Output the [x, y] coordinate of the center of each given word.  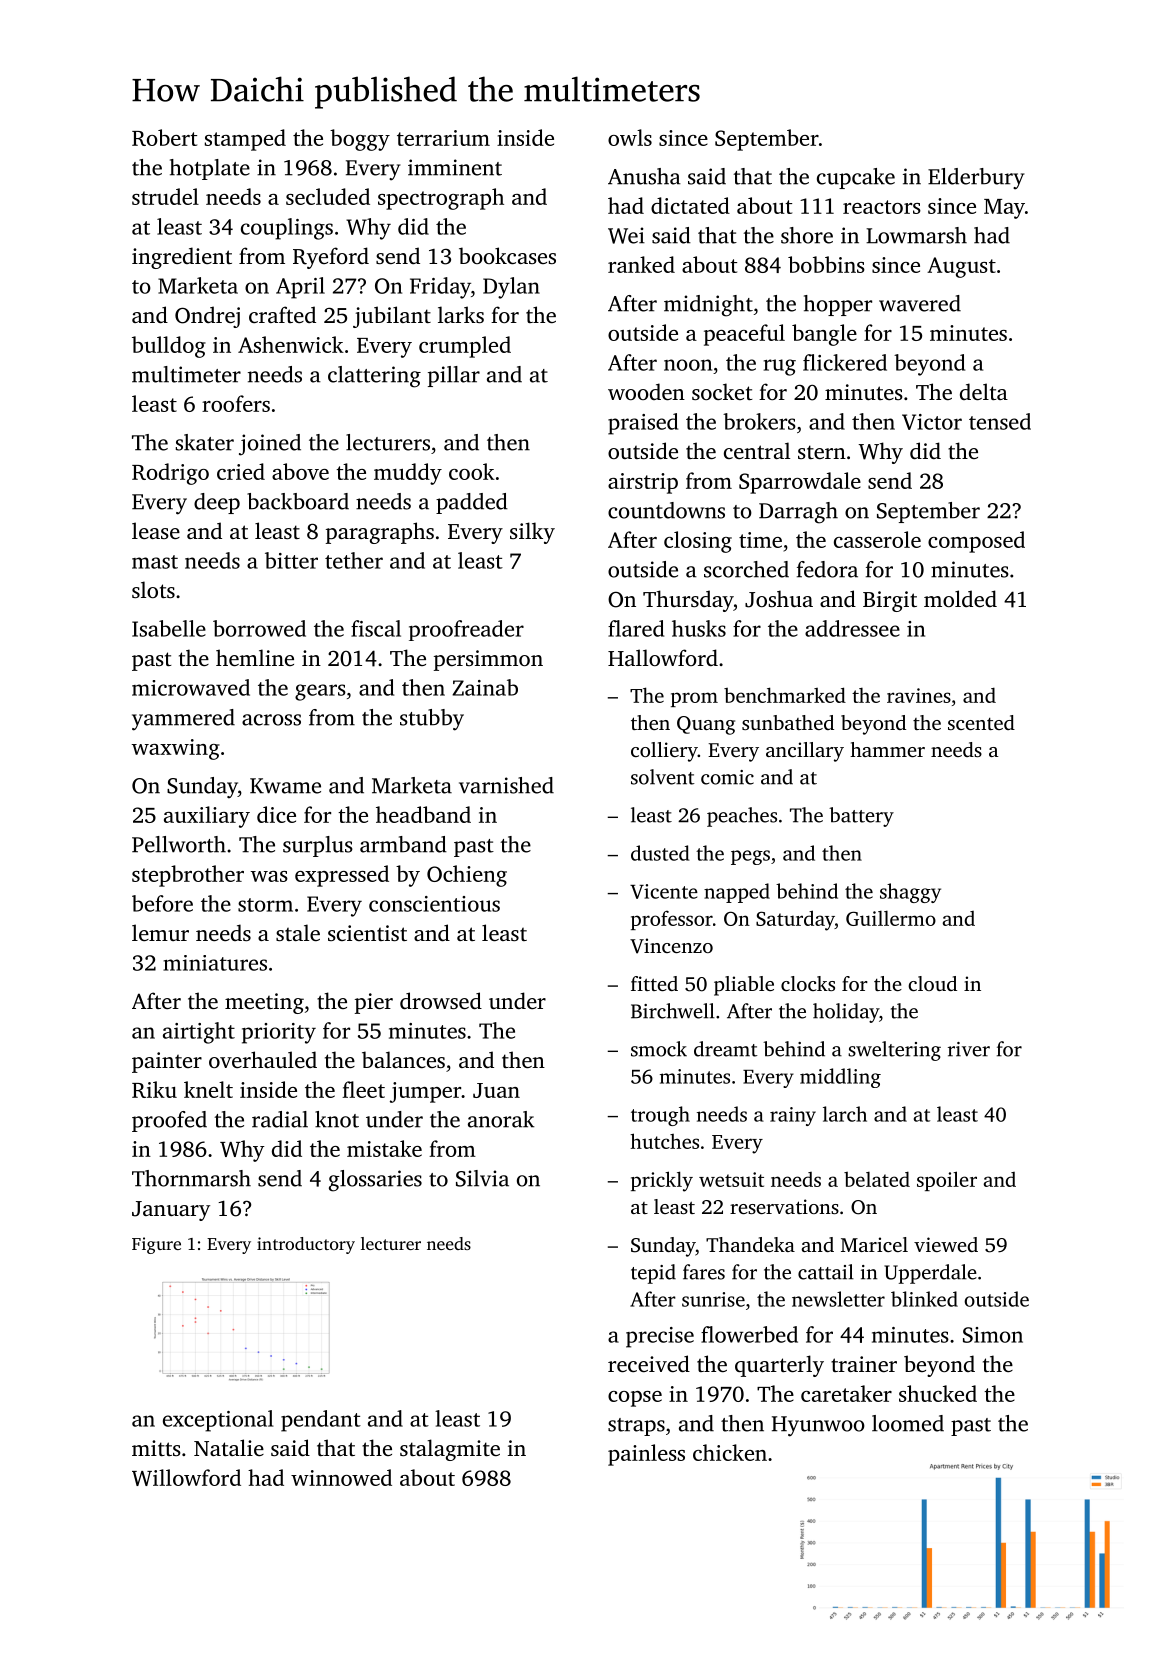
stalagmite [450, 1450]
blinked [924, 1299]
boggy [360, 140]
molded [960, 598]
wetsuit [731, 1179]
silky [532, 533]
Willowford [186, 1477]
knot [337, 1119]
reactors [882, 207]
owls [630, 137]
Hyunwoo [818, 1426]
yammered [183, 720]
